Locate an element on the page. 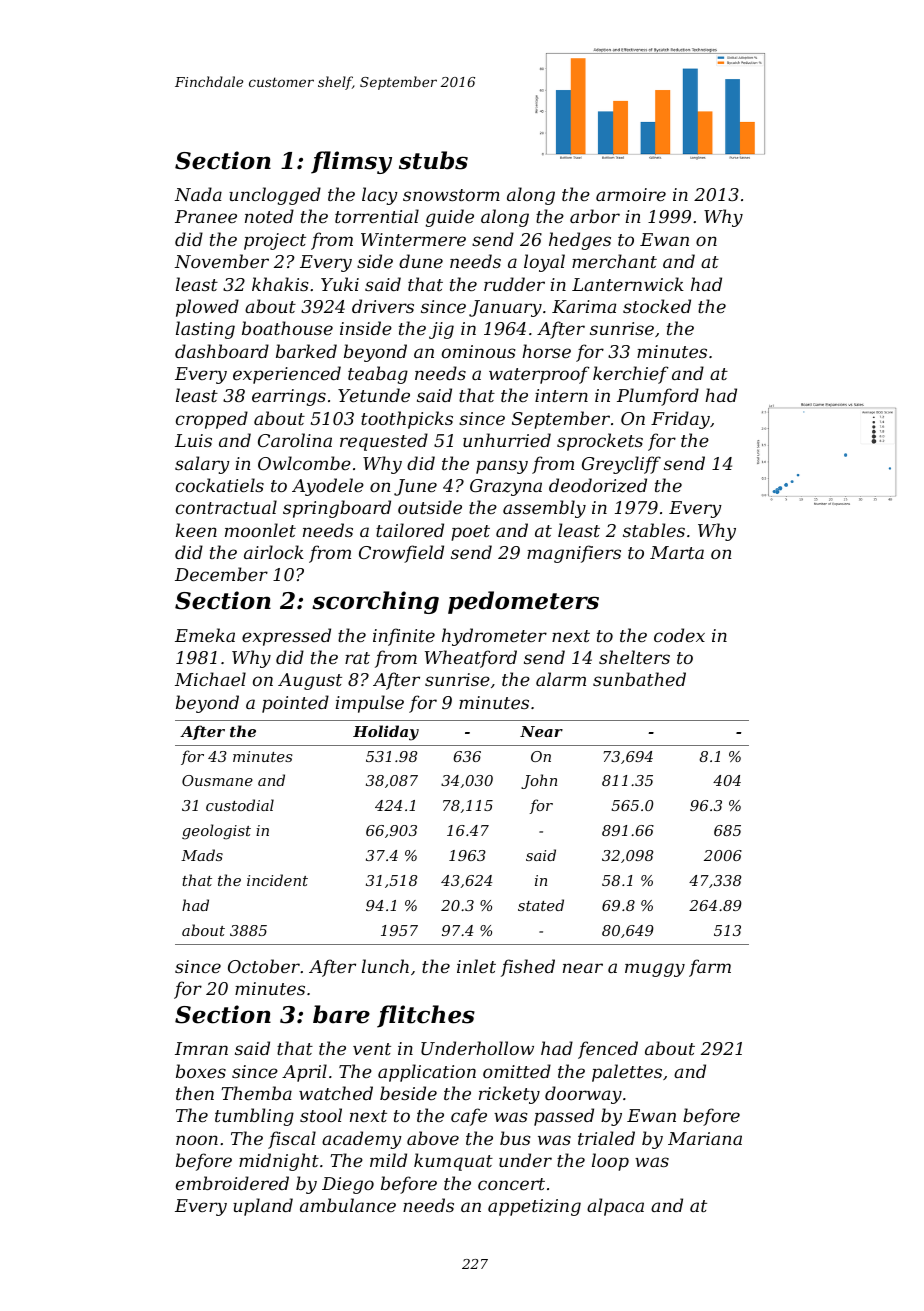 Image resolution: width=924 pixels, height=1311 pixels. codex is located at coordinates (679, 635).
